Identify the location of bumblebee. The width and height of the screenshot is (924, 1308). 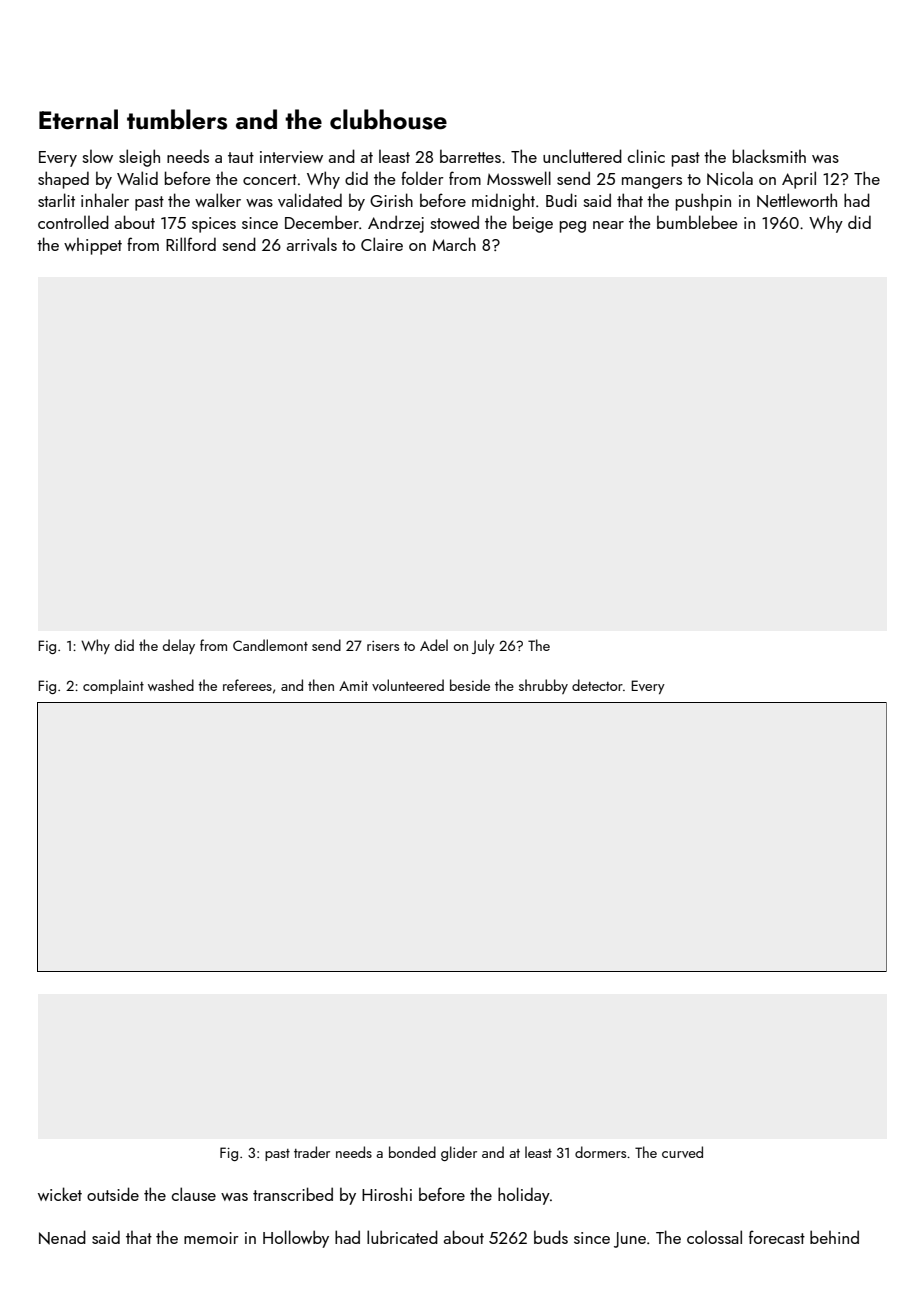
(697, 222).
